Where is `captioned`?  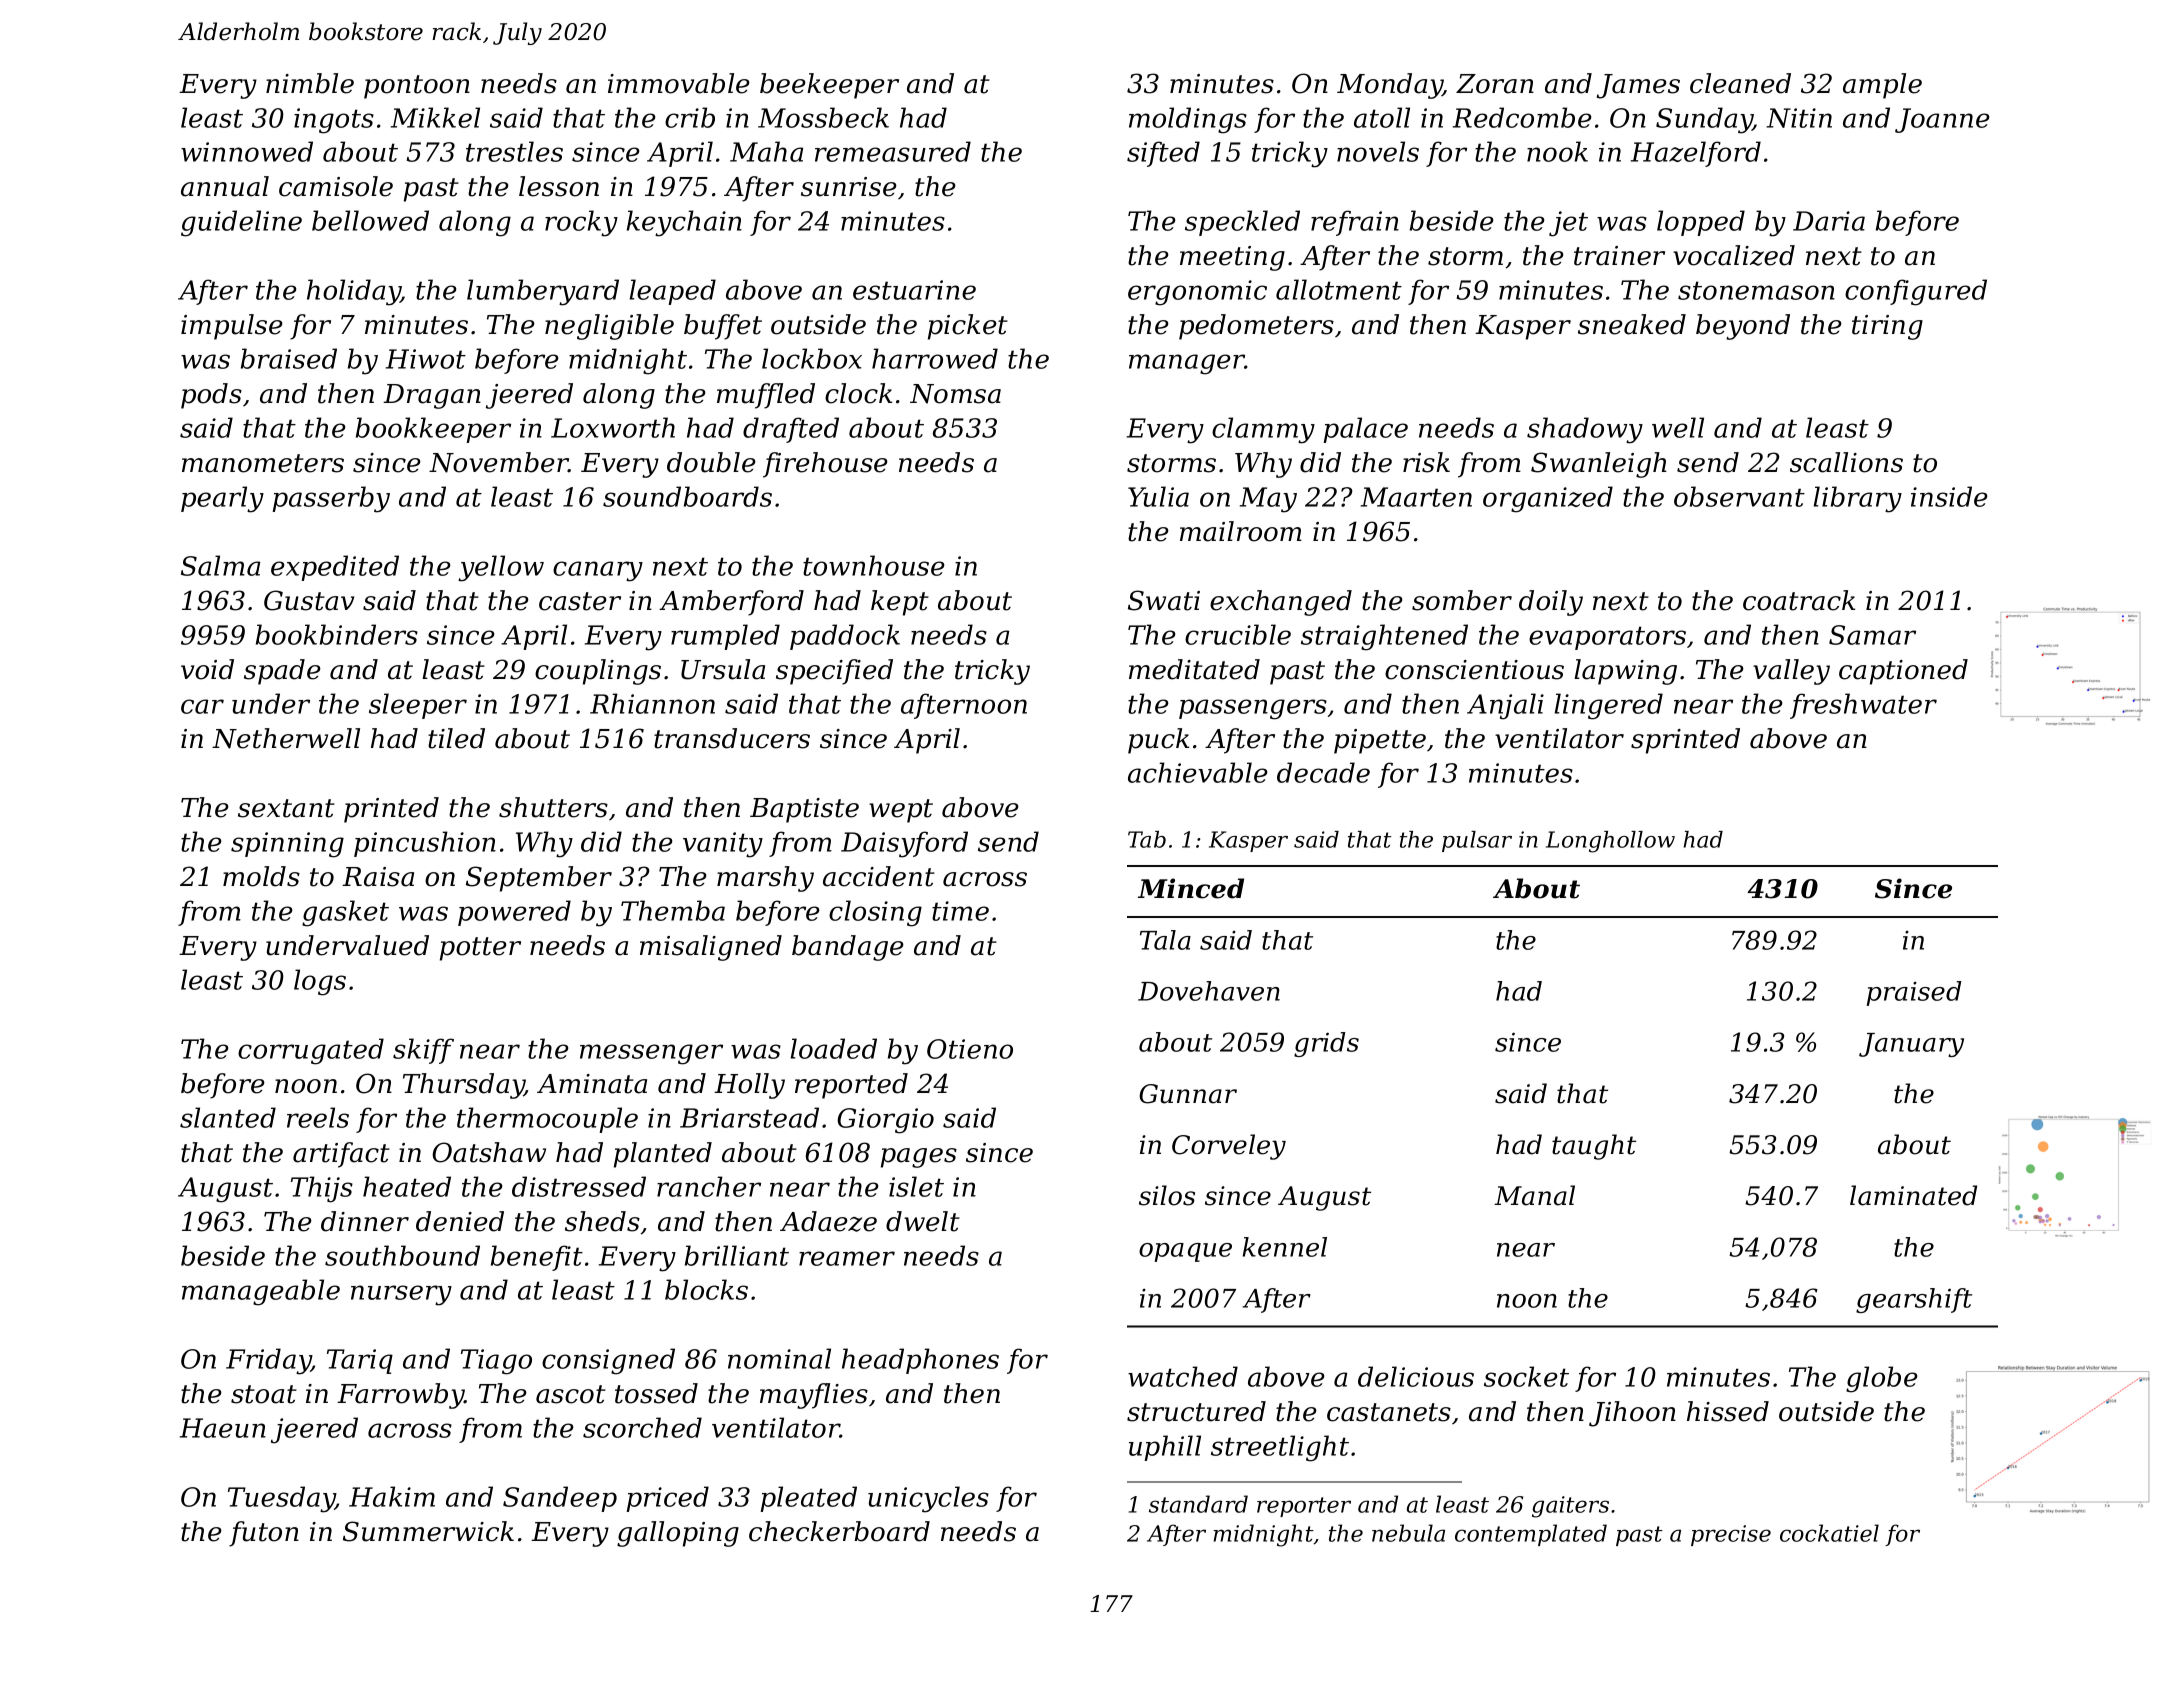
captioned is located at coordinates (1903, 672).
